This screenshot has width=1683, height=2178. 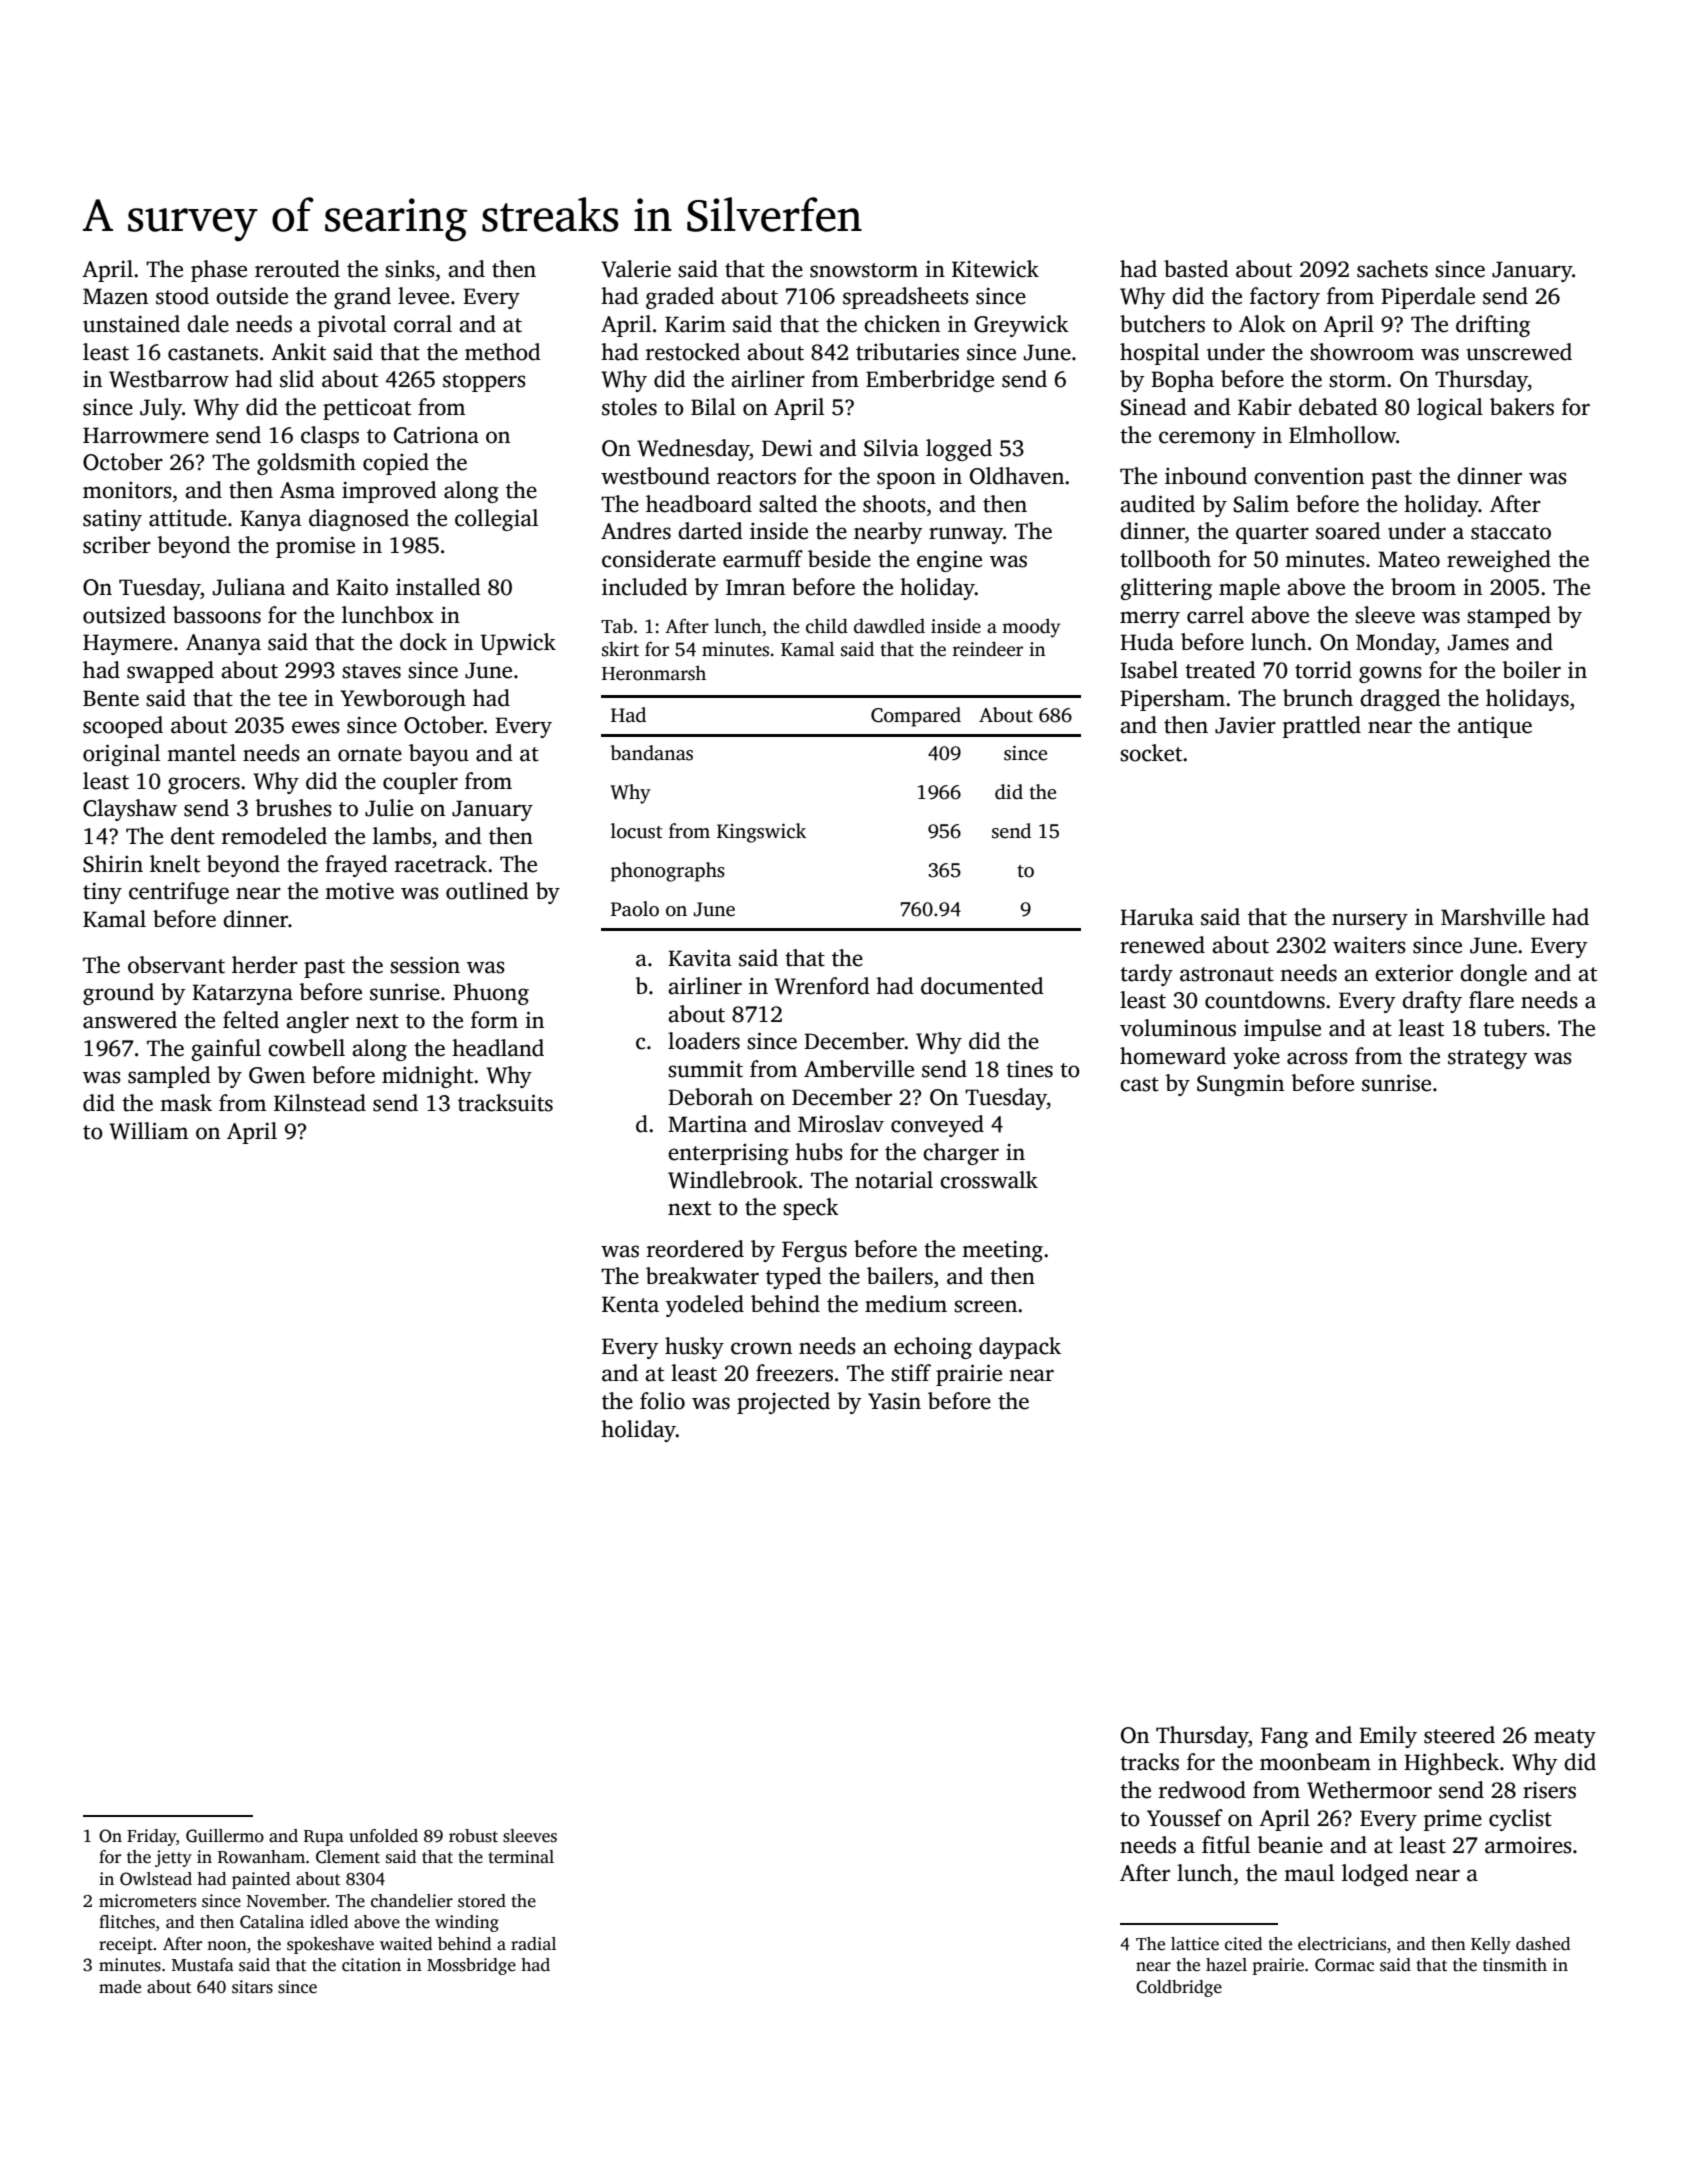 What do you see at coordinates (1202, 1790) in the screenshot?
I see `redwood` at bounding box center [1202, 1790].
